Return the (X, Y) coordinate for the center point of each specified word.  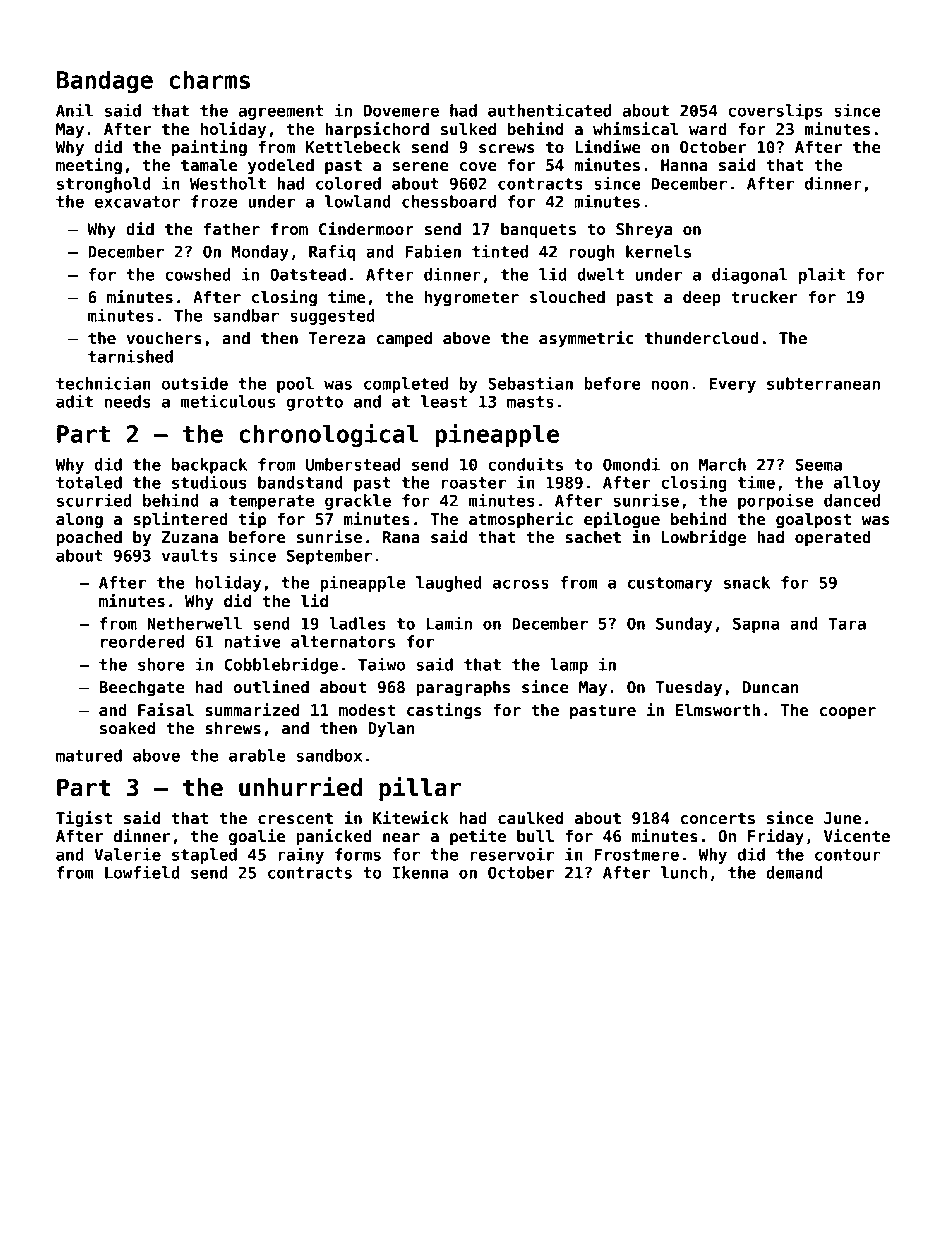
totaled (89, 482)
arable (257, 755)
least (444, 401)
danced (852, 500)
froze (214, 201)
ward (708, 129)
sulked (468, 129)
